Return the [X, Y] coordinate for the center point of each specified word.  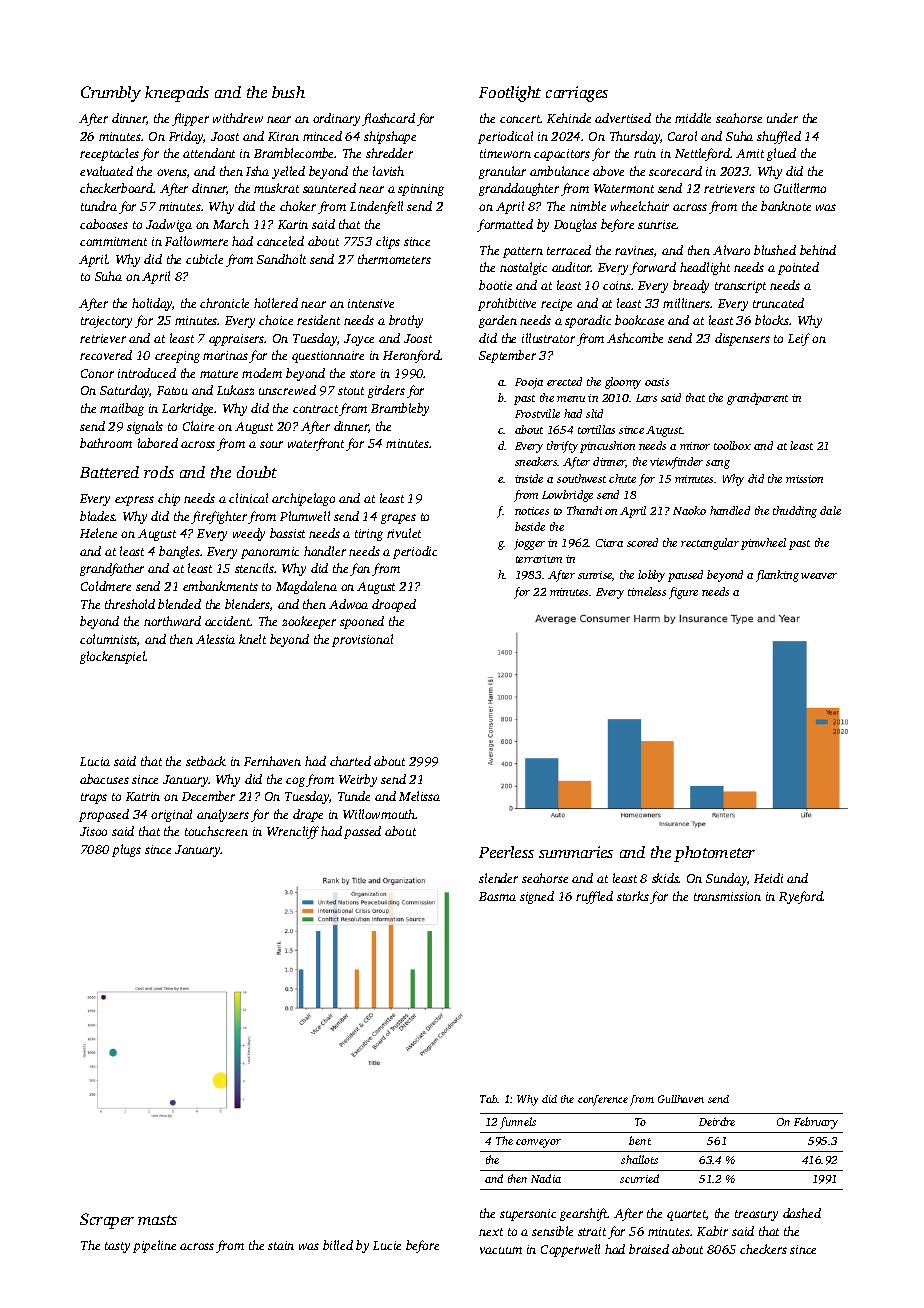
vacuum [501, 1250]
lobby [651, 576]
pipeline [154, 1246]
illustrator [548, 338]
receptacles [109, 154]
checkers [763, 1249]
